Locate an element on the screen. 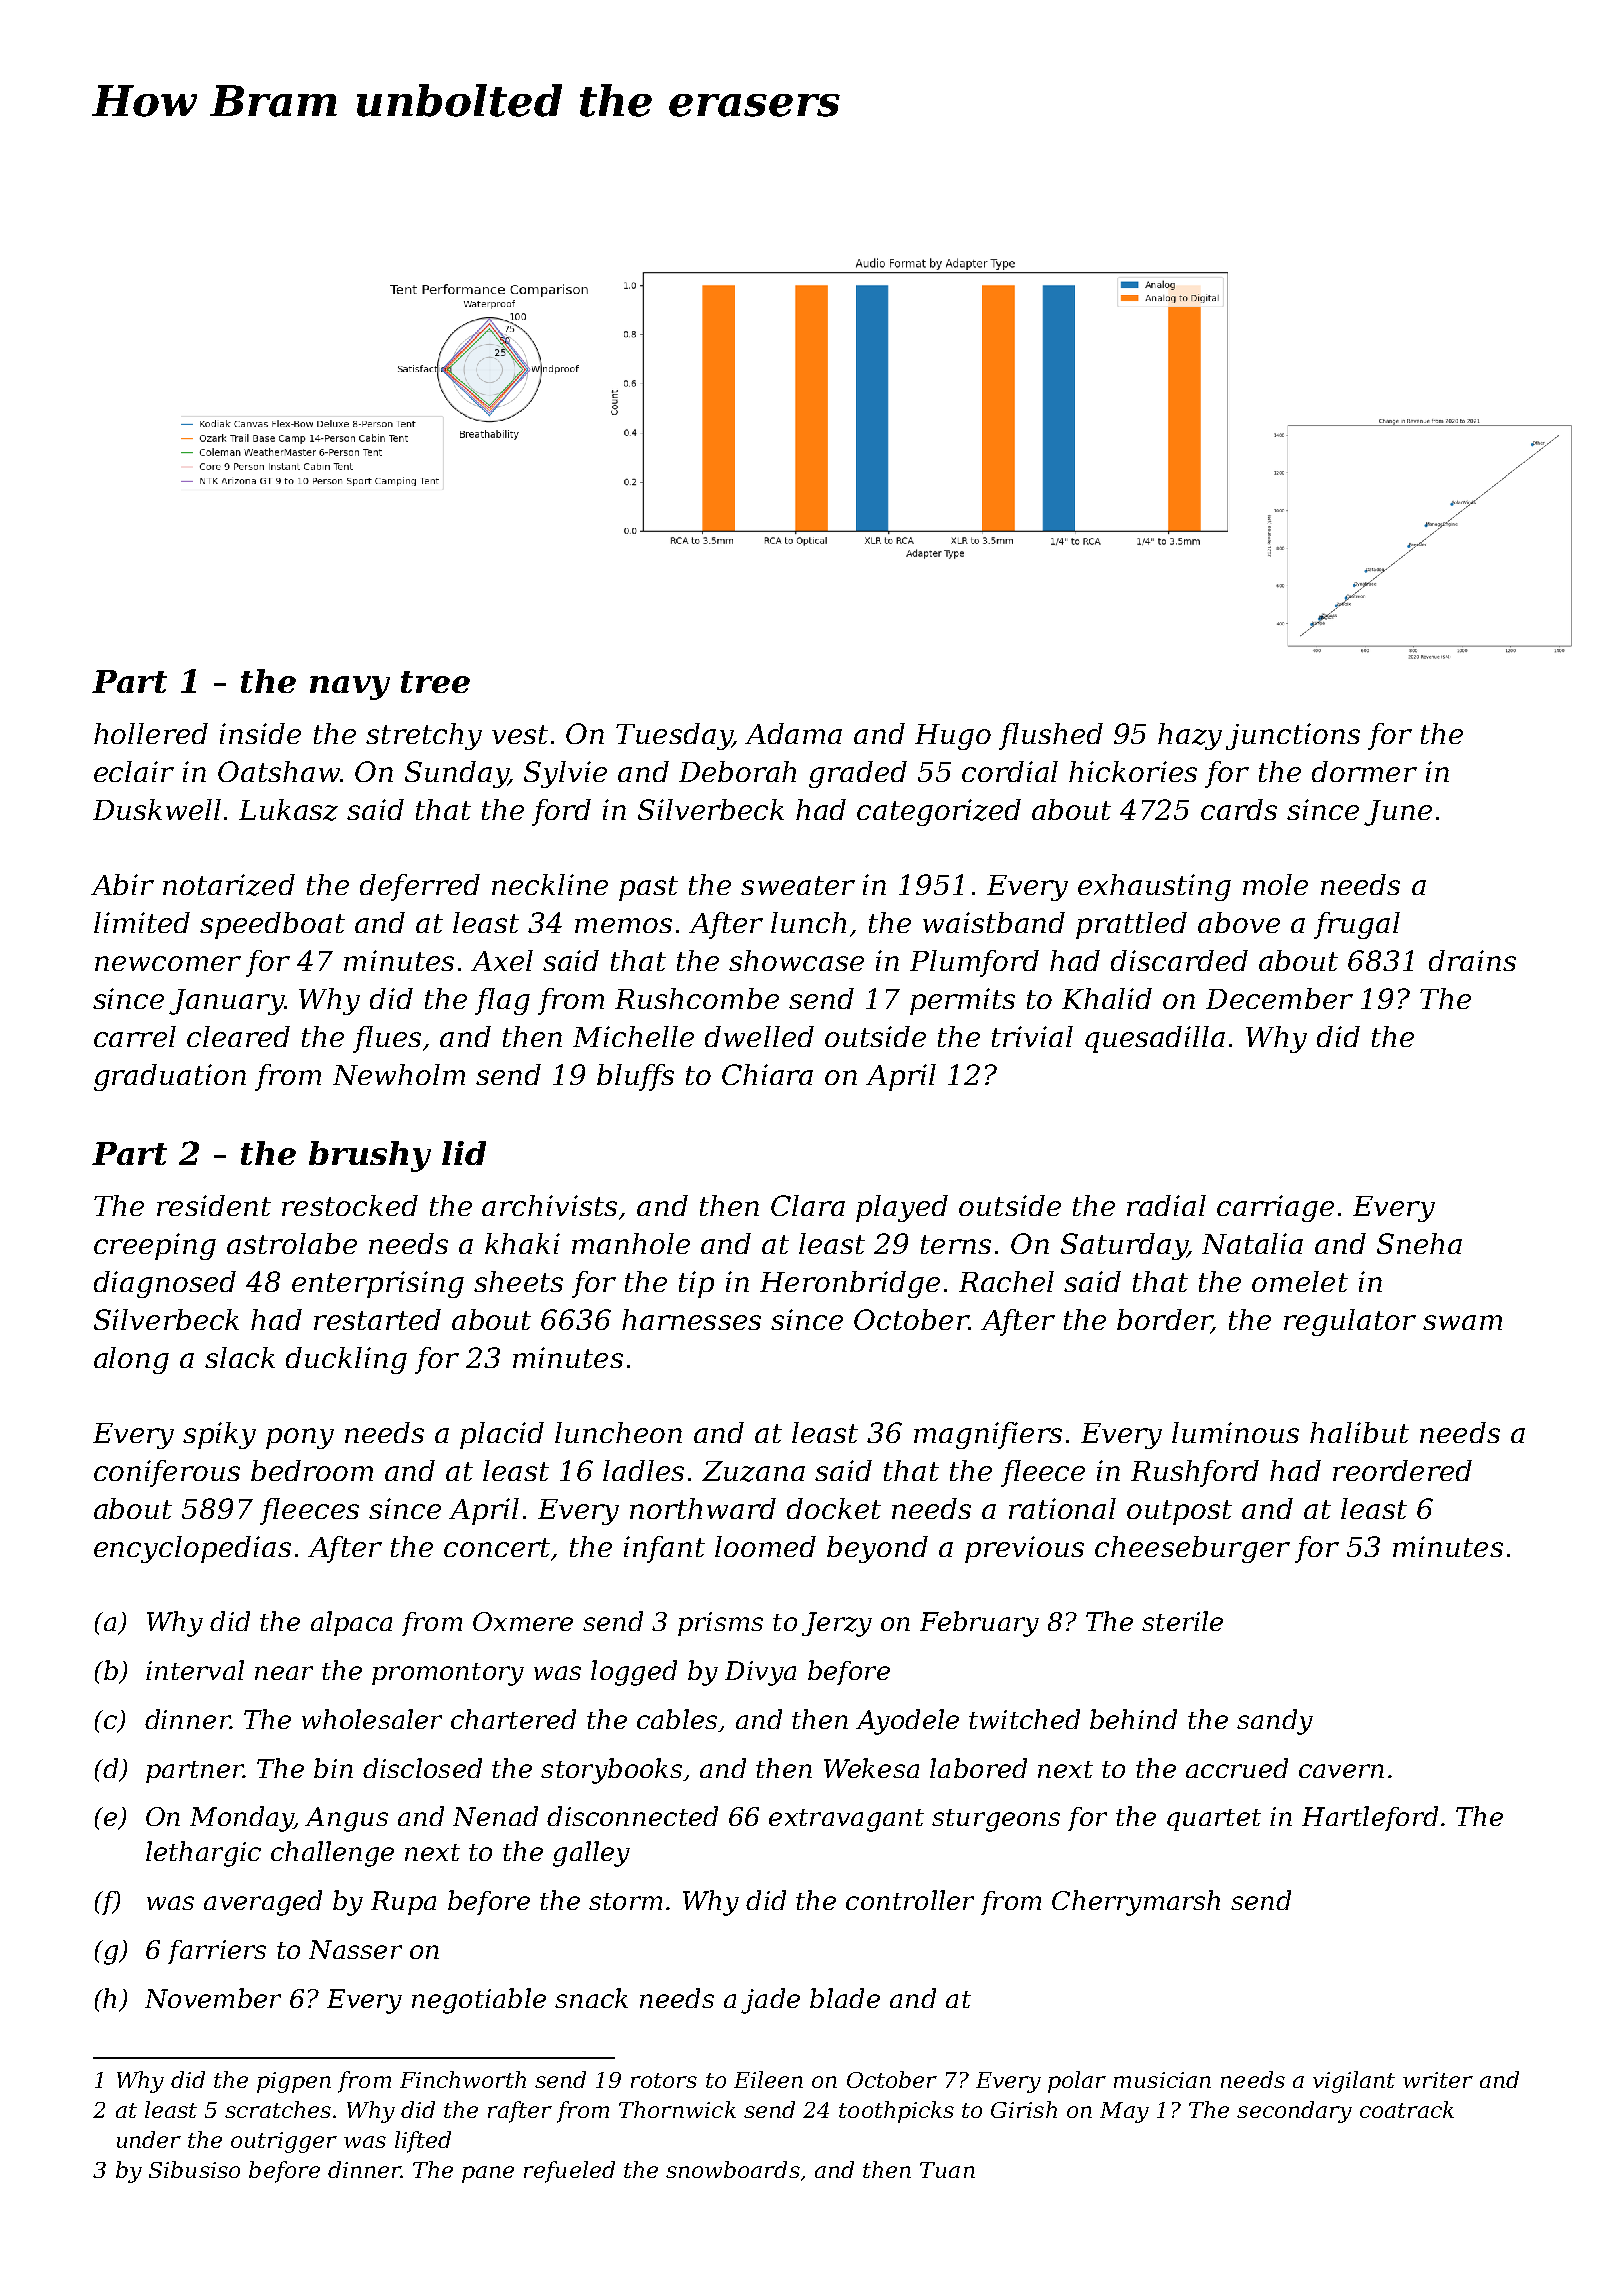 This screenshot has height=2292, width=1620. Divya is located at coordinates (760, 1673).
